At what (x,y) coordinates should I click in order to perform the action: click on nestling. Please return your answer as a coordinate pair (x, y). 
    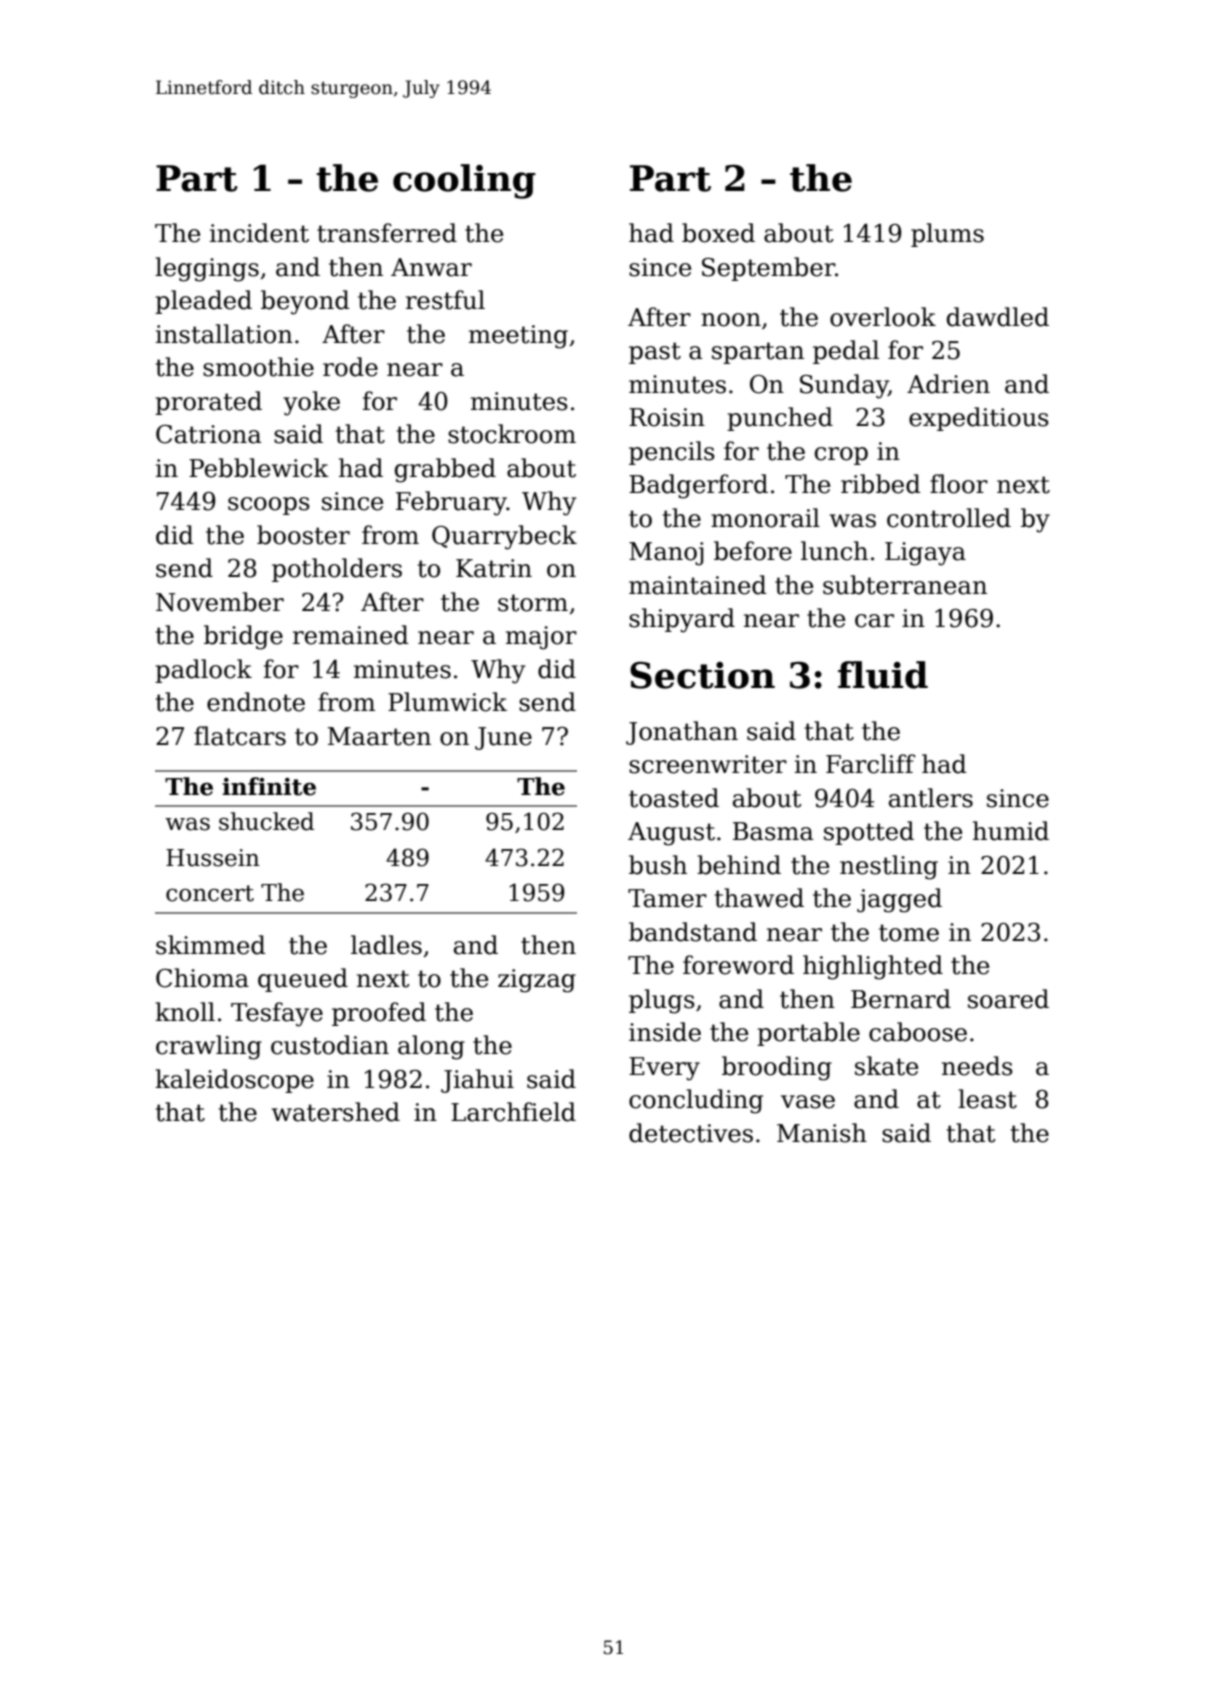
    Looking at the image, I should click on (889, 867).
